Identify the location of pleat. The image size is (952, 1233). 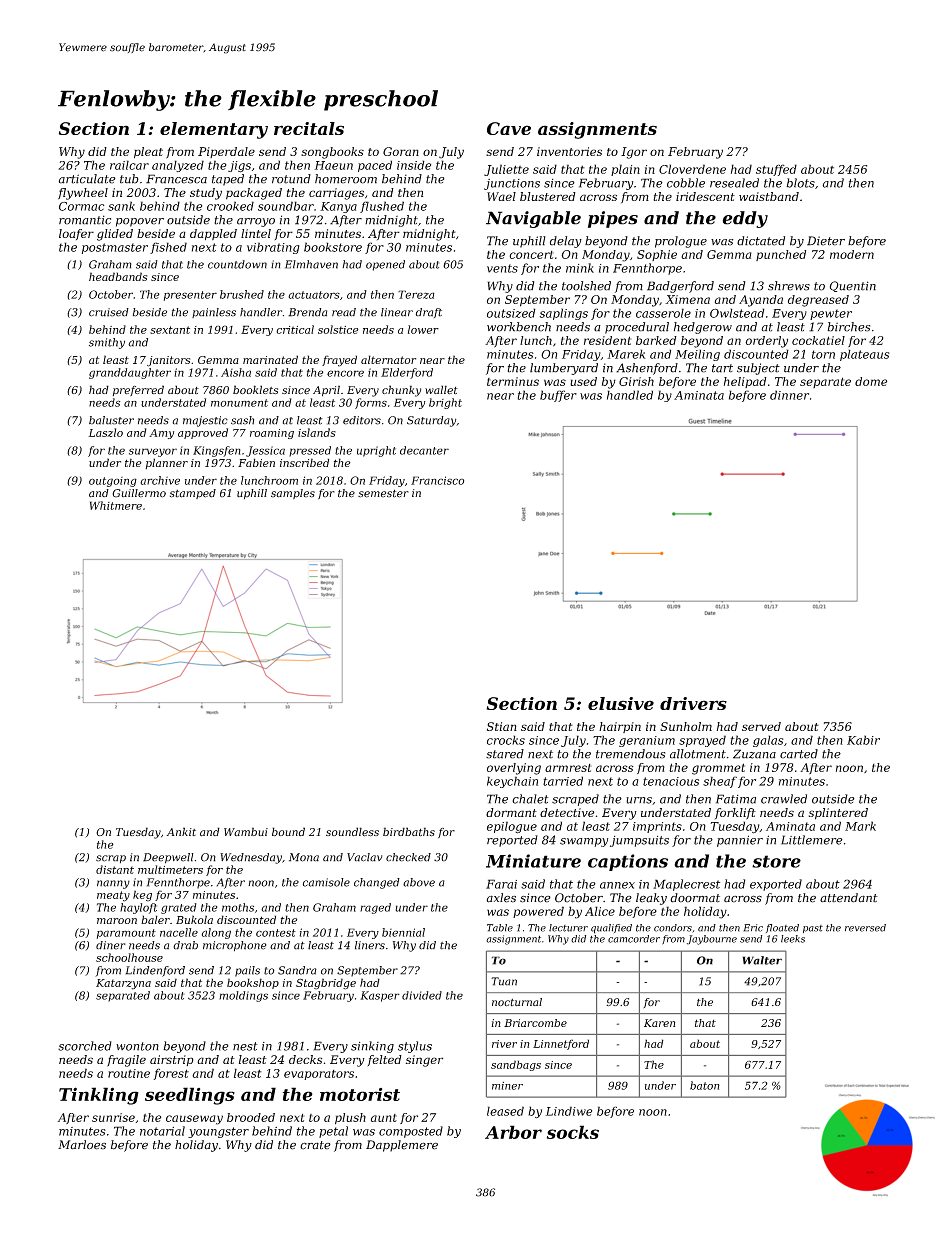
(148, 153).
